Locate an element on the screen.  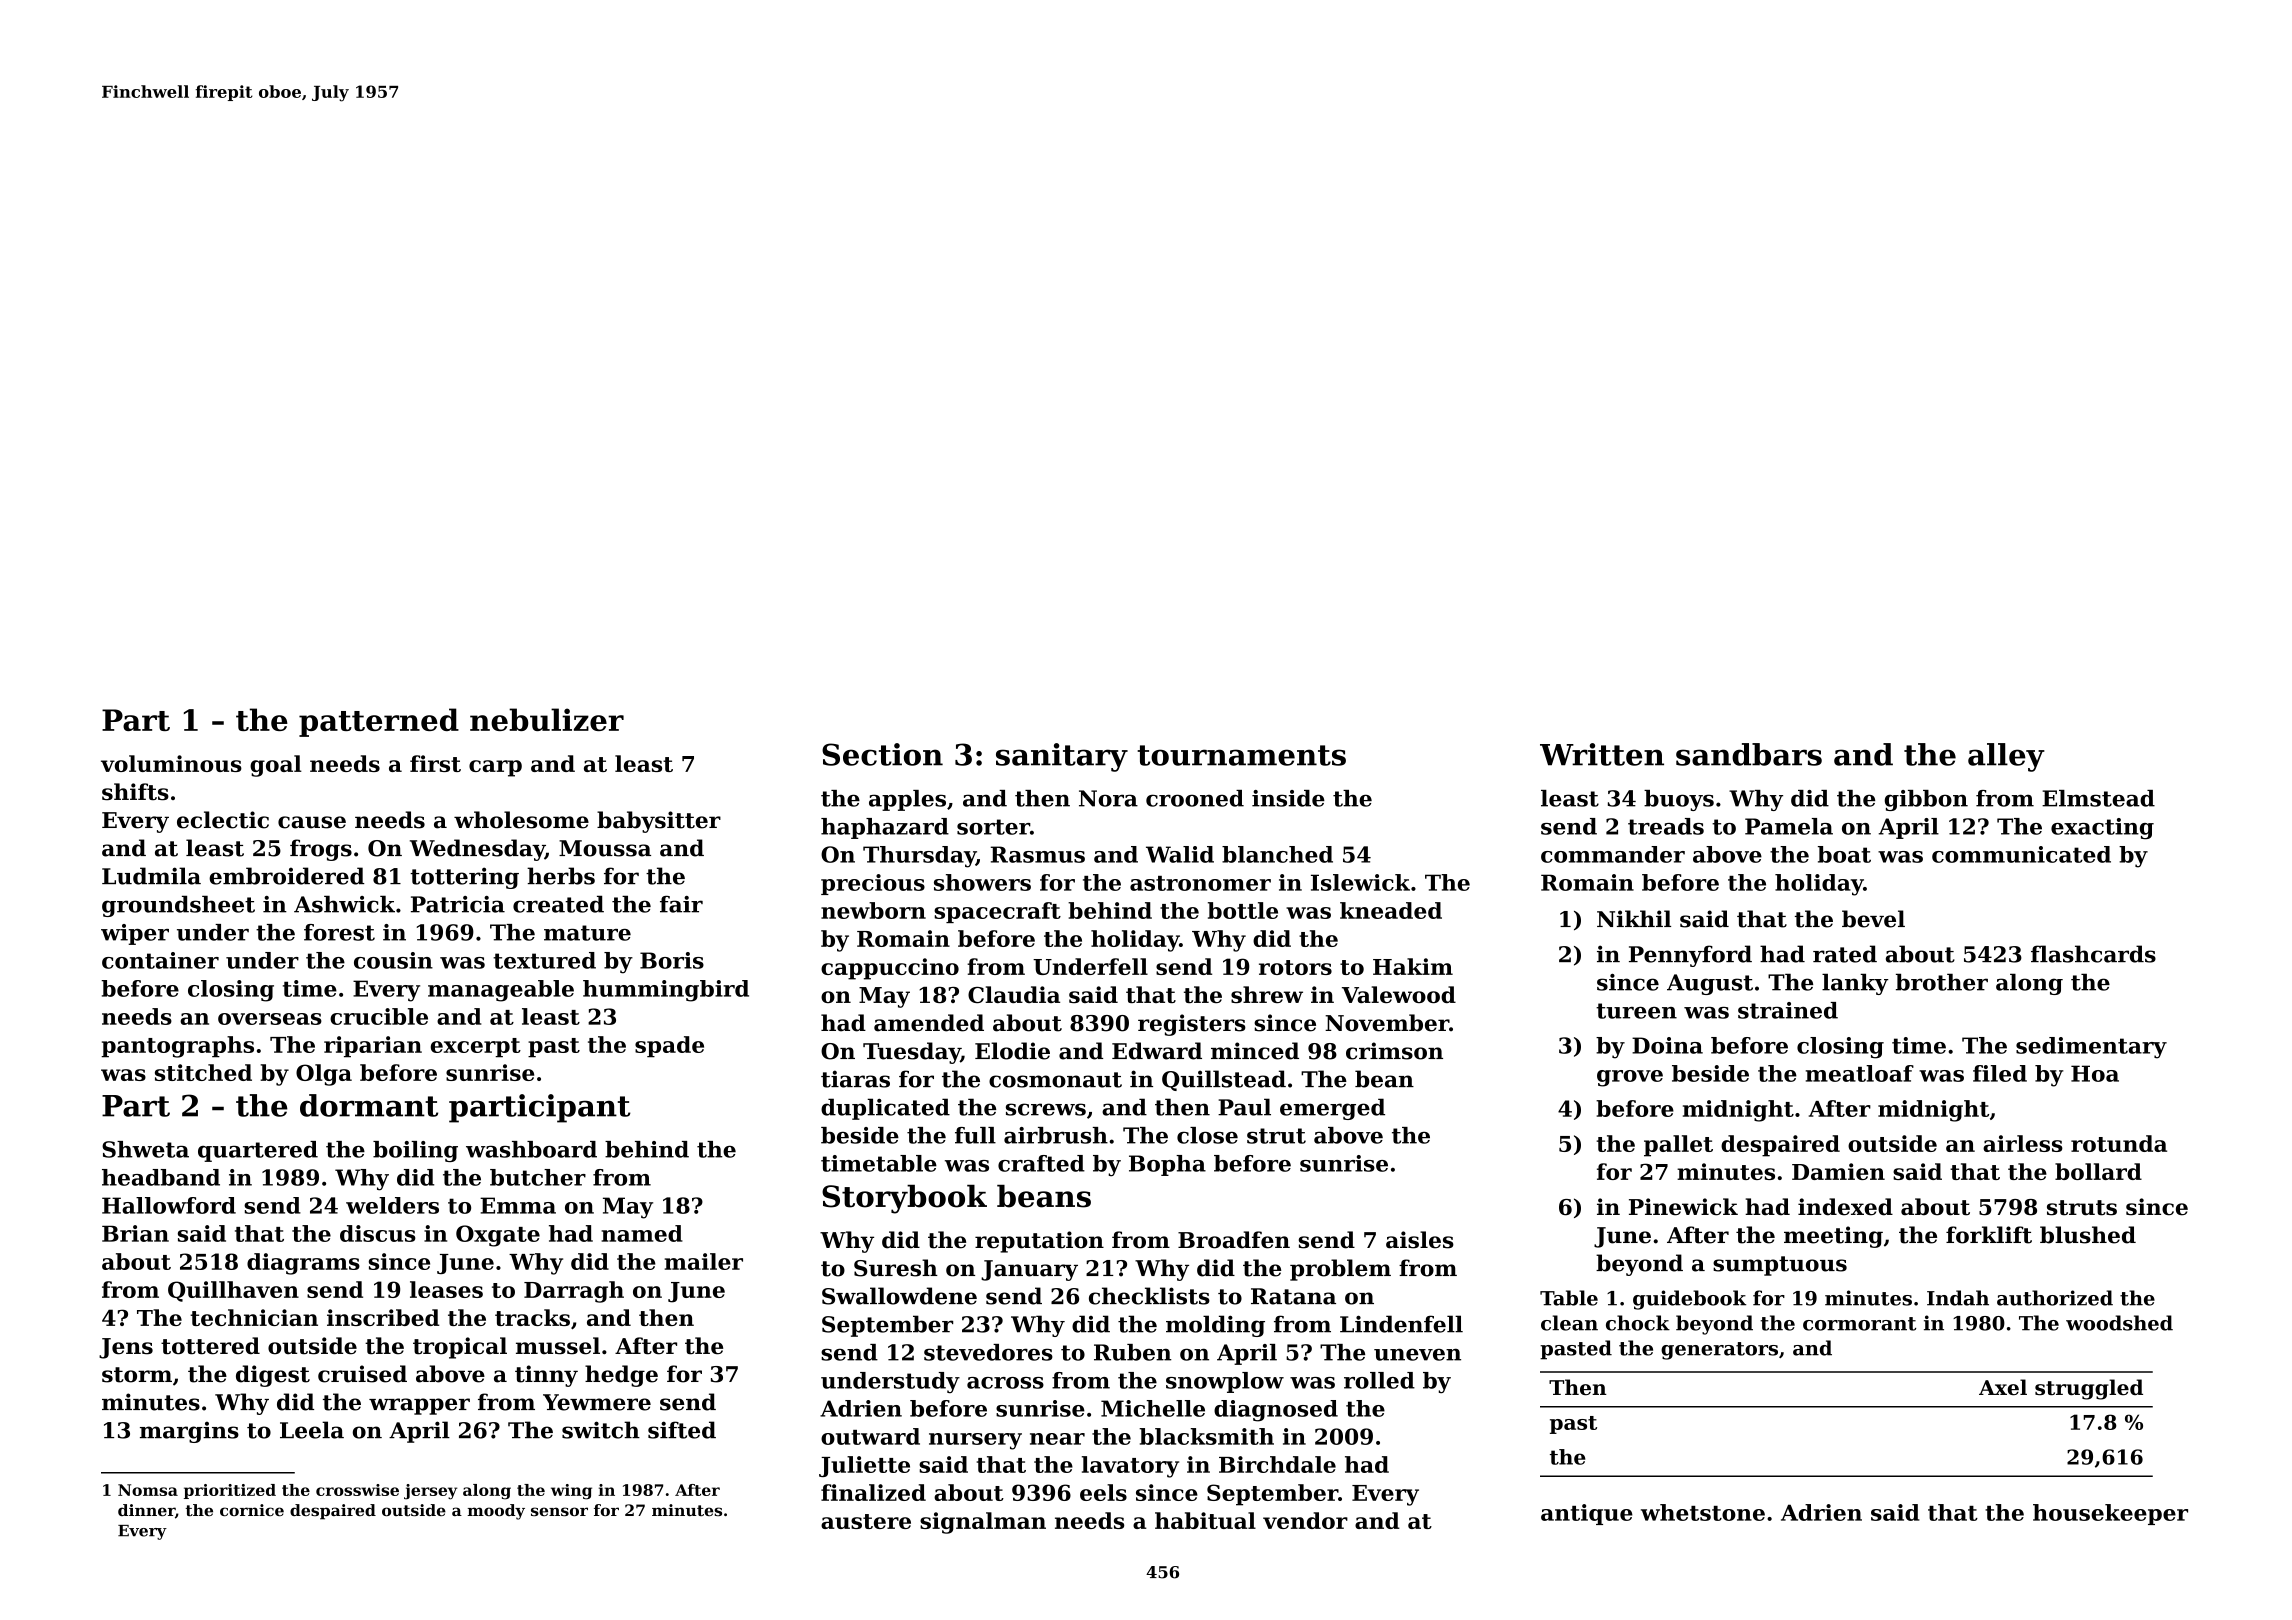
sumptuous is located at coordinates (1780, 1266).
